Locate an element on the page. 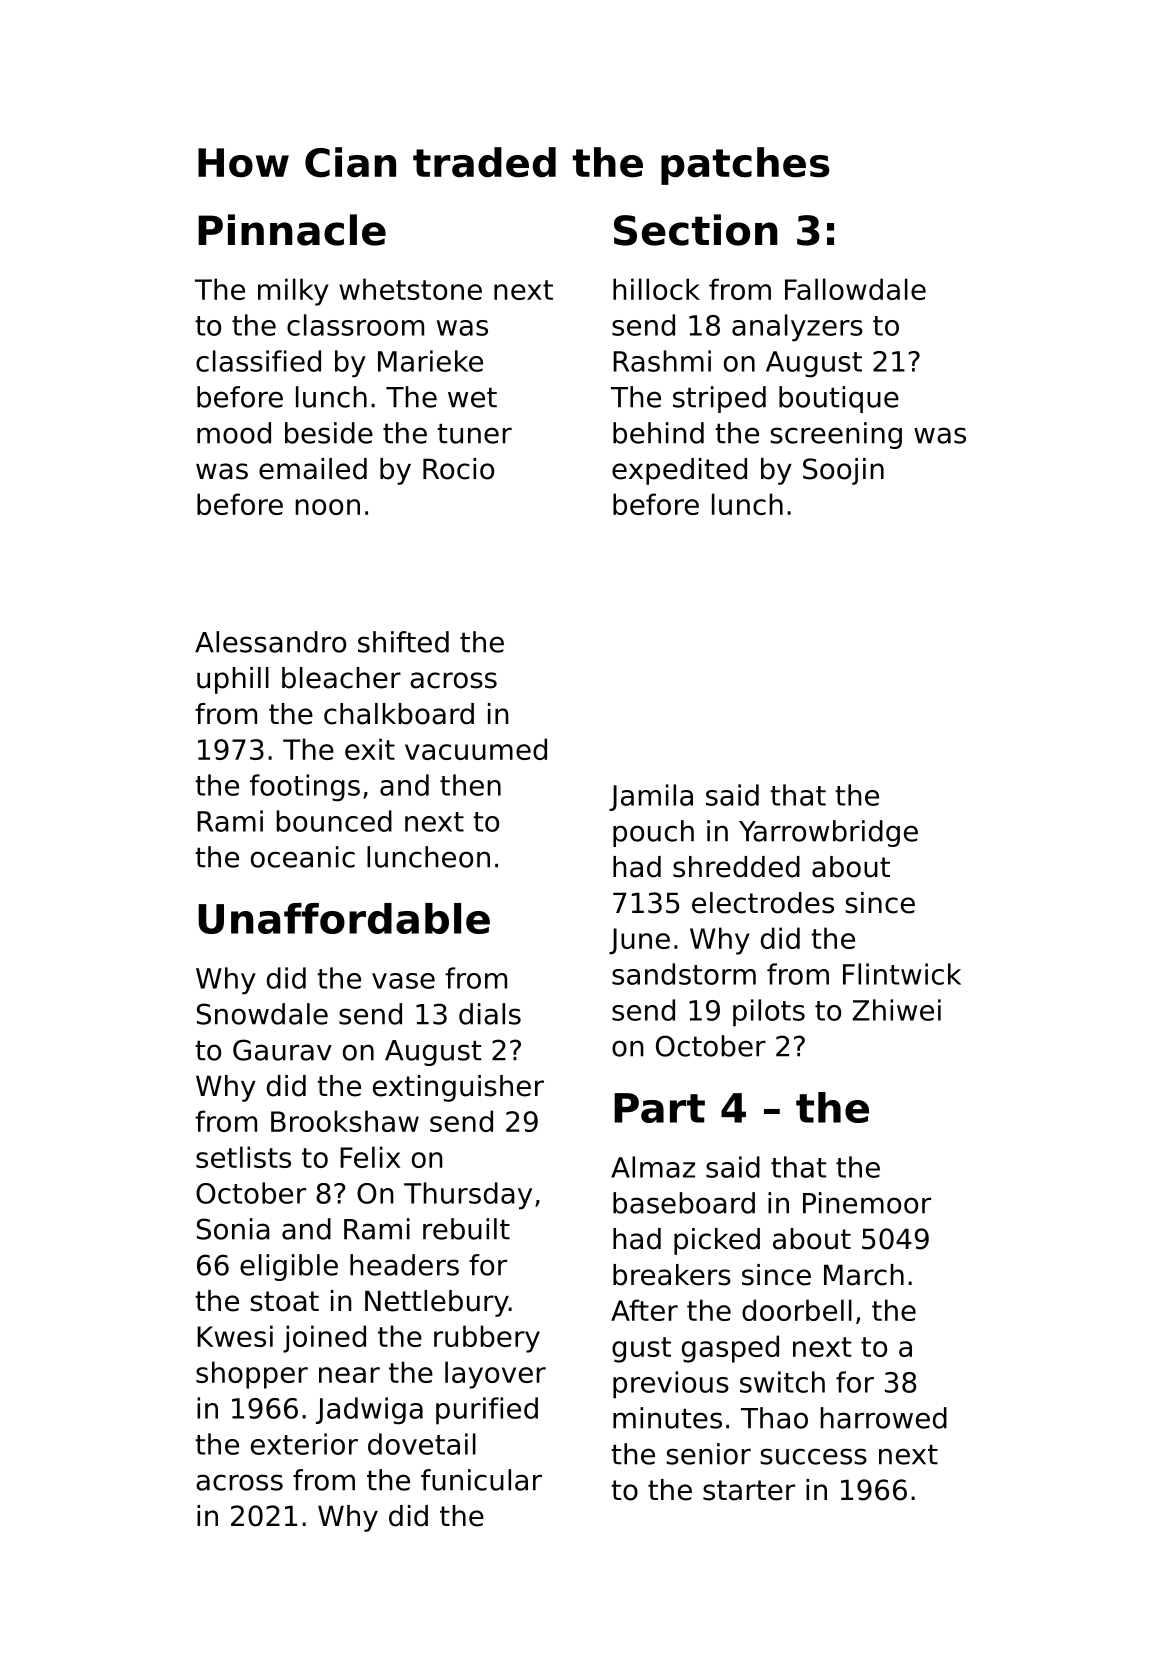 This image has width=1165, height=1654. exterior is located at coordinates (304, 1444).
